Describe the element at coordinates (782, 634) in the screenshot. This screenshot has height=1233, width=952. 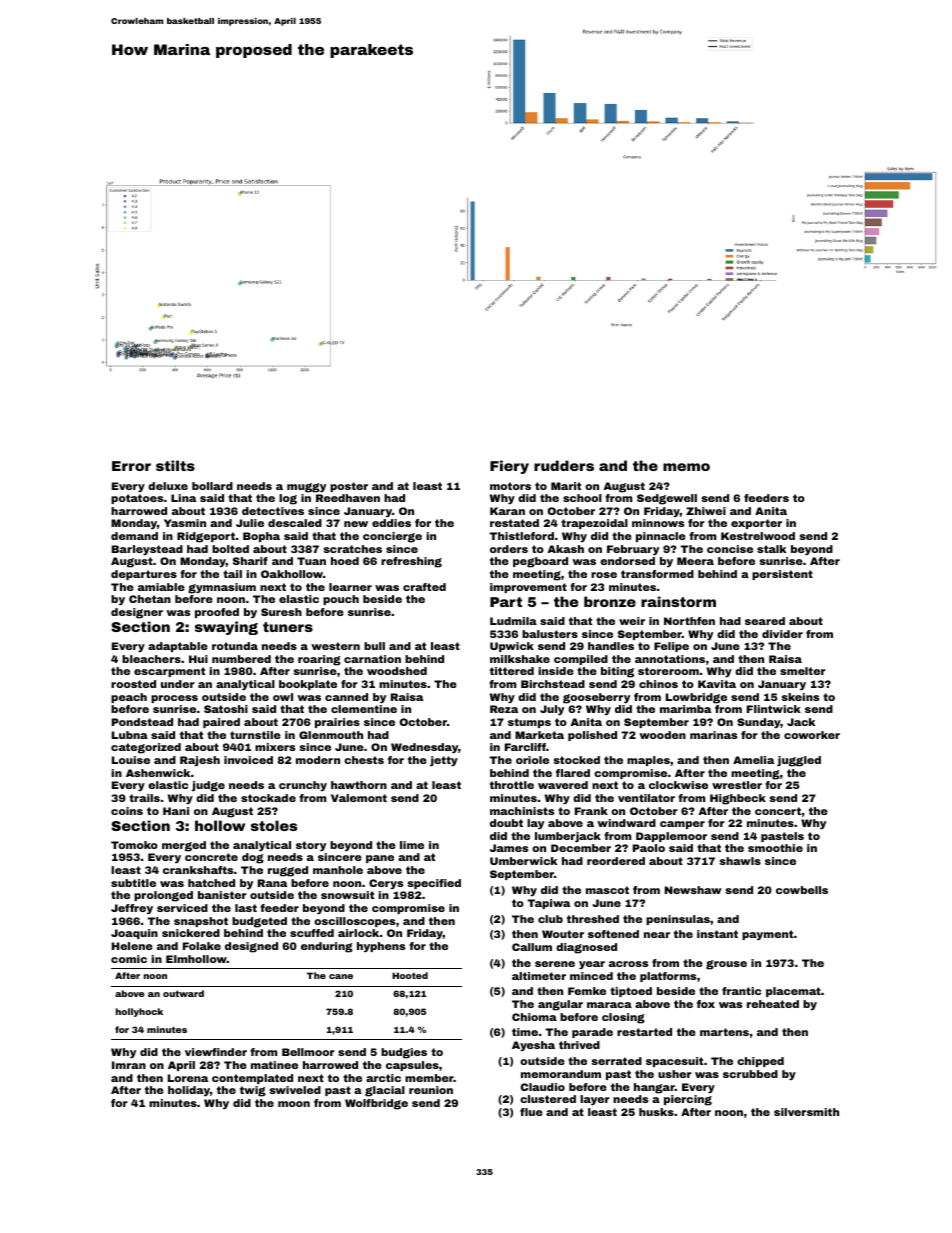
I see `divider` at that location.
